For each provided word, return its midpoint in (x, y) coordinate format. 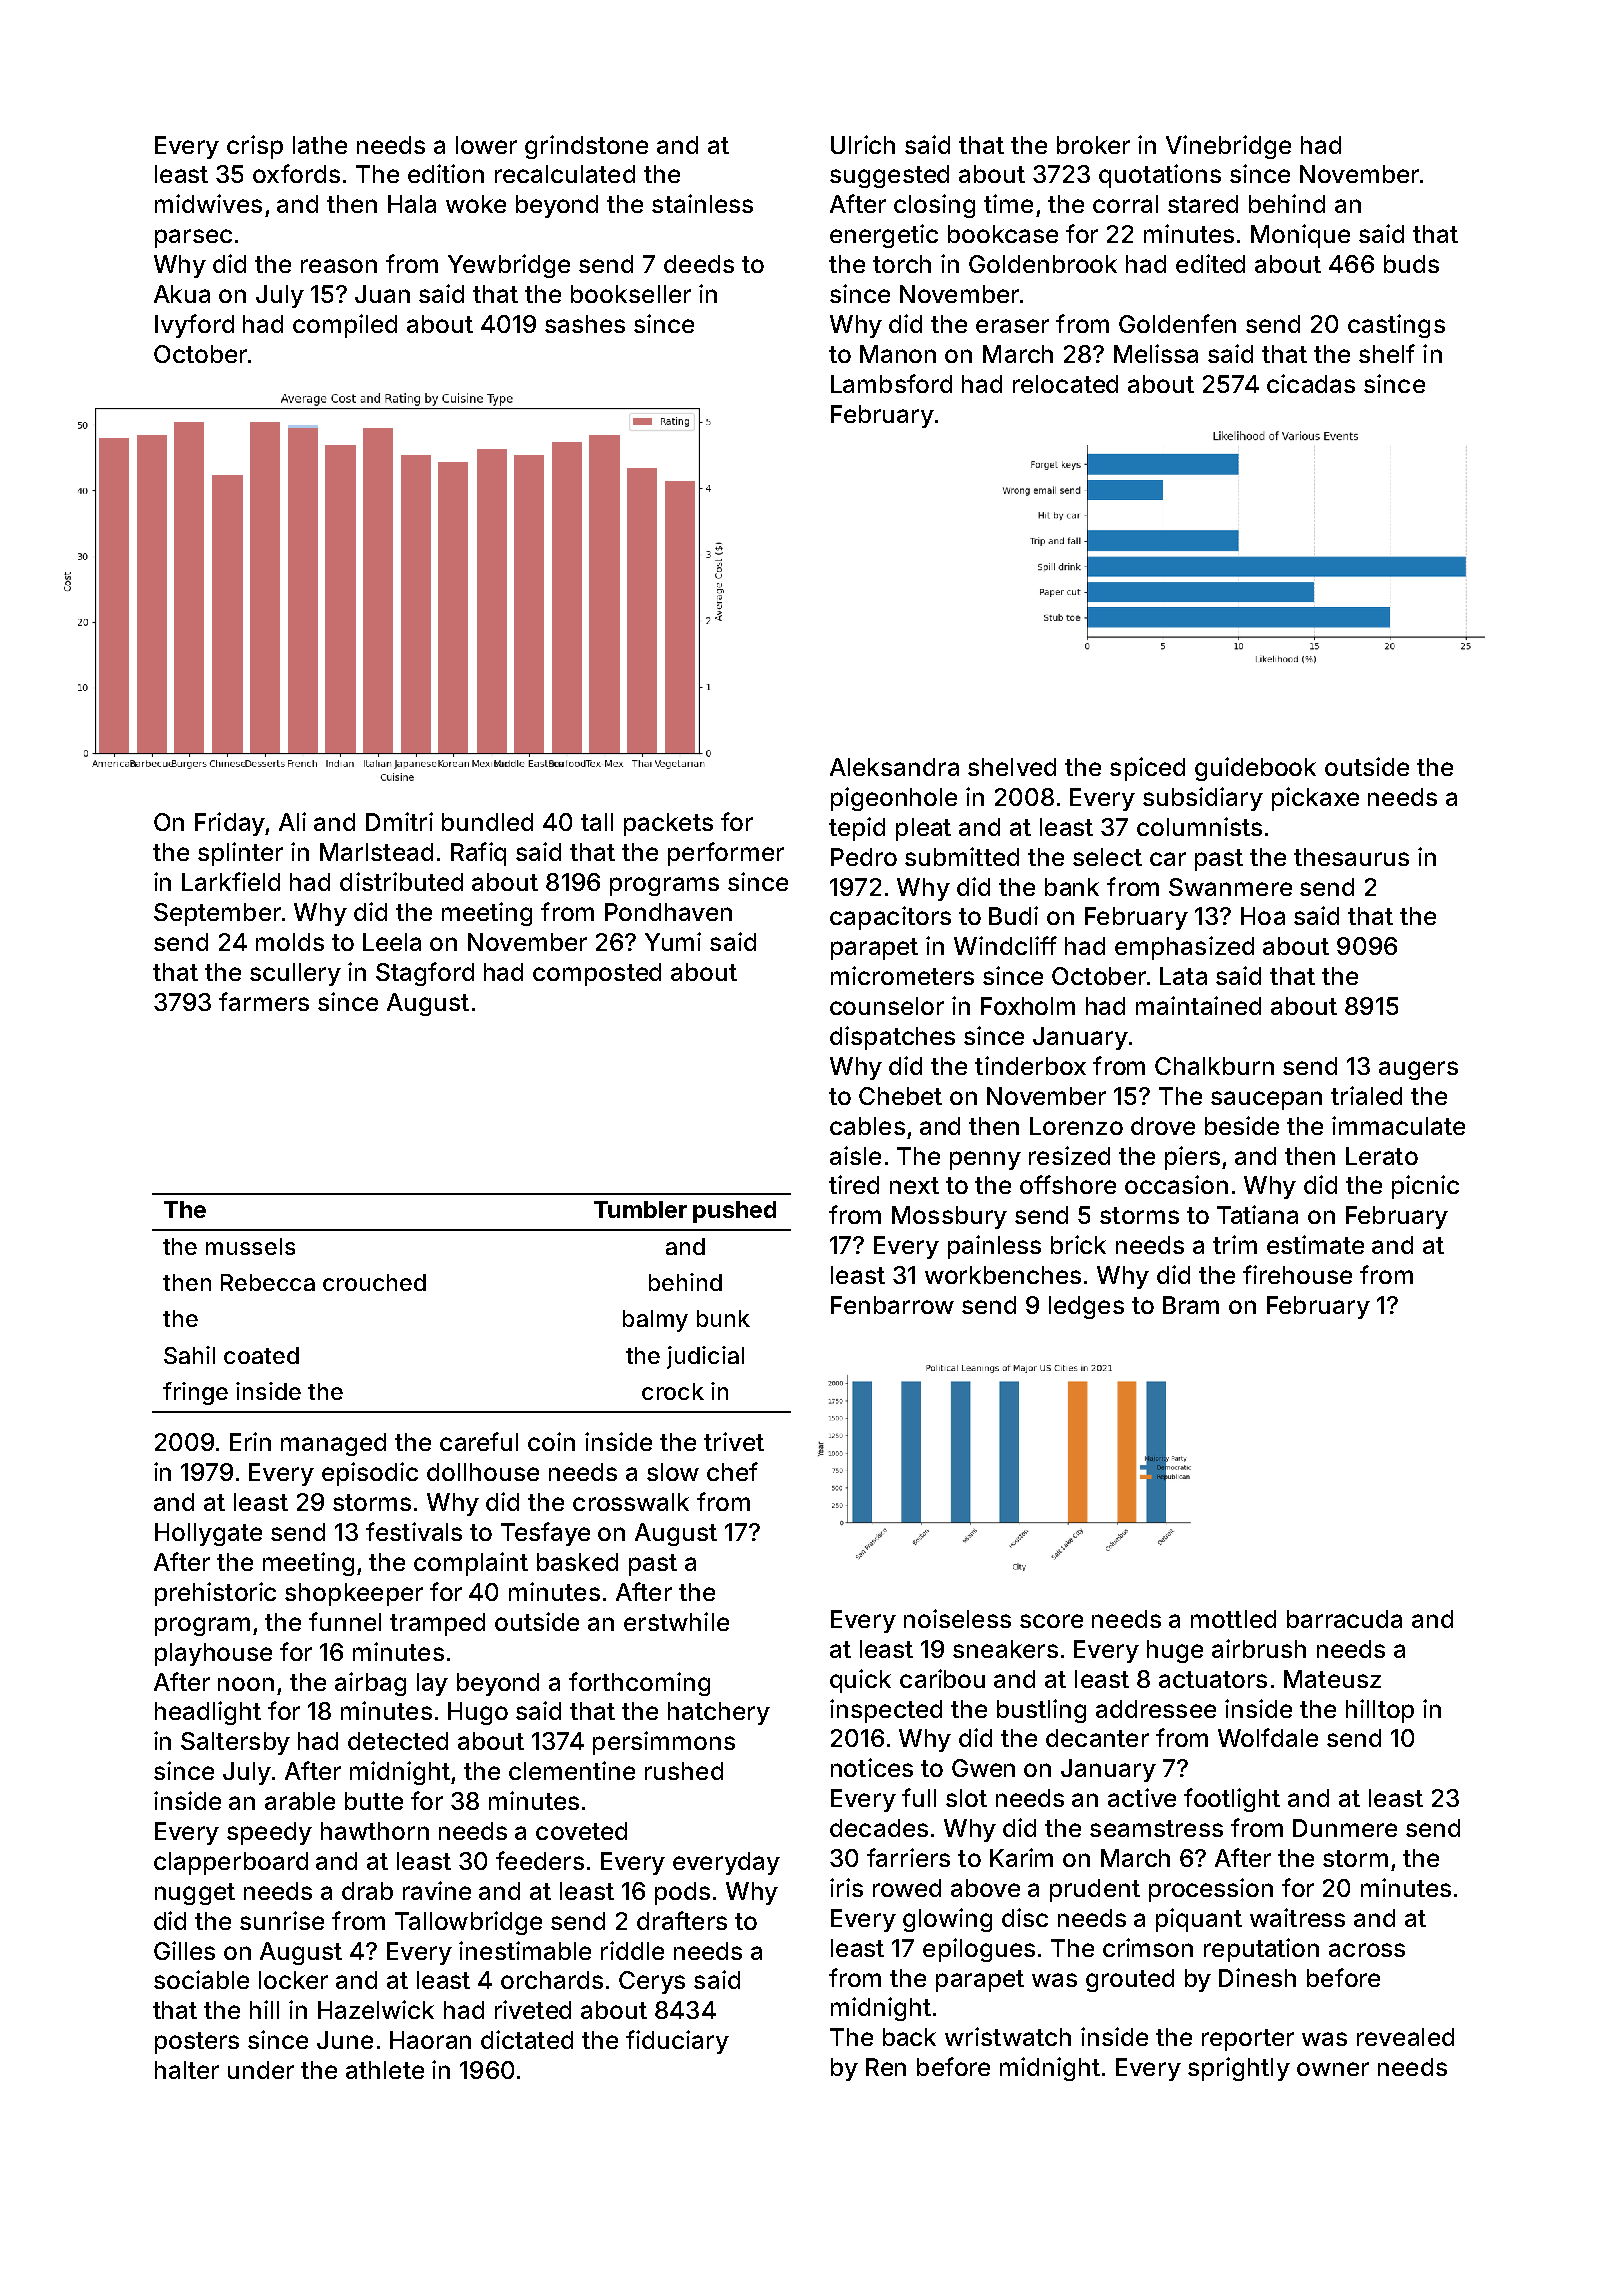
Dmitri (399, 821)
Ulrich (863, 144)
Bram (1191, 1305)
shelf (1387, 353)
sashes (585, 324)
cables (867, 1126)
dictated (527, 2039)
